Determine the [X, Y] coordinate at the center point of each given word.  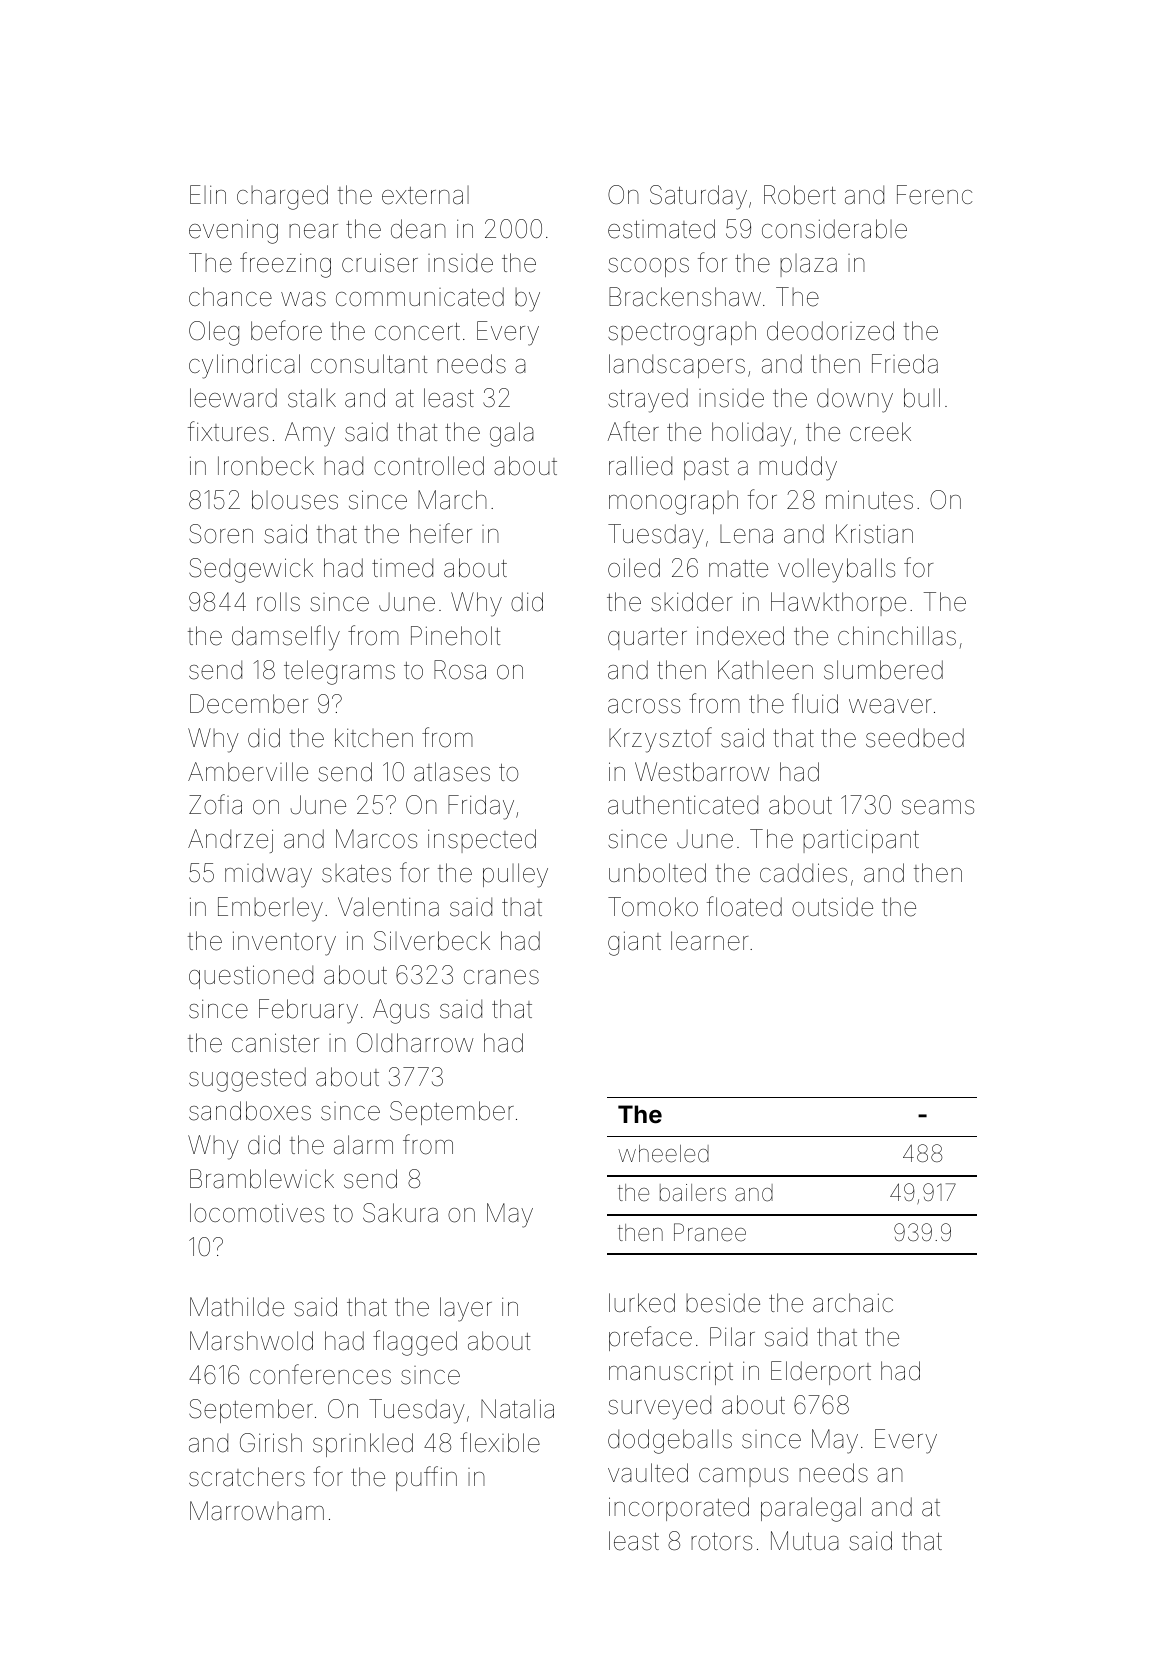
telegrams [339, 672]
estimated [661, 229]
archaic [853, 1303]
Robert [800, 195]
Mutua [805, 1541]
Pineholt [455, 636]
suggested [247, 1079]
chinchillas [897, 636]
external [425, 195]
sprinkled [363, 1445]
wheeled [663, 1154]
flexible [500, 1442]
